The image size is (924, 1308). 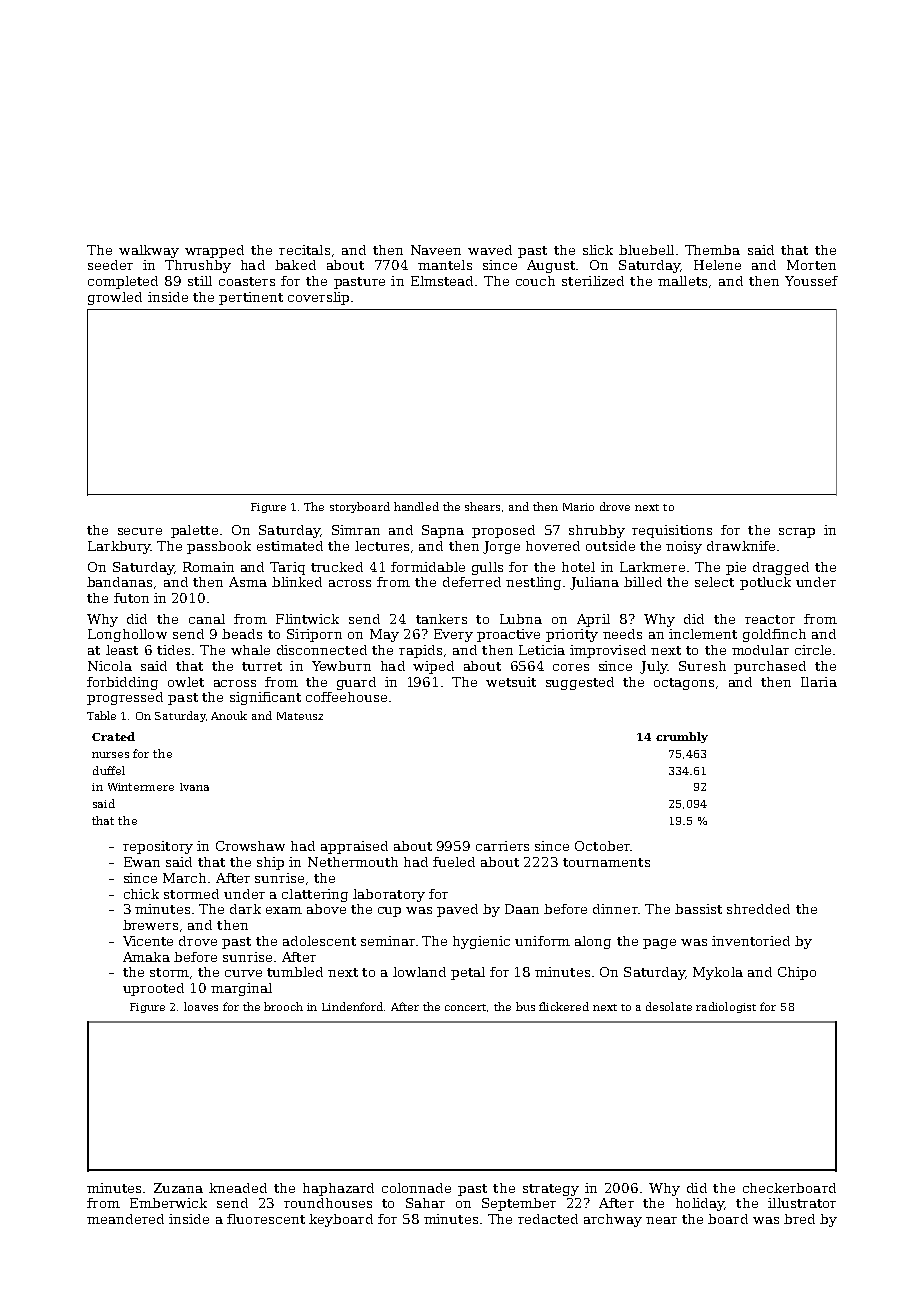 What do you see at coordinates (712, 250) in the screenshot?
I see `Themba` at bounding box center [712, 250].
